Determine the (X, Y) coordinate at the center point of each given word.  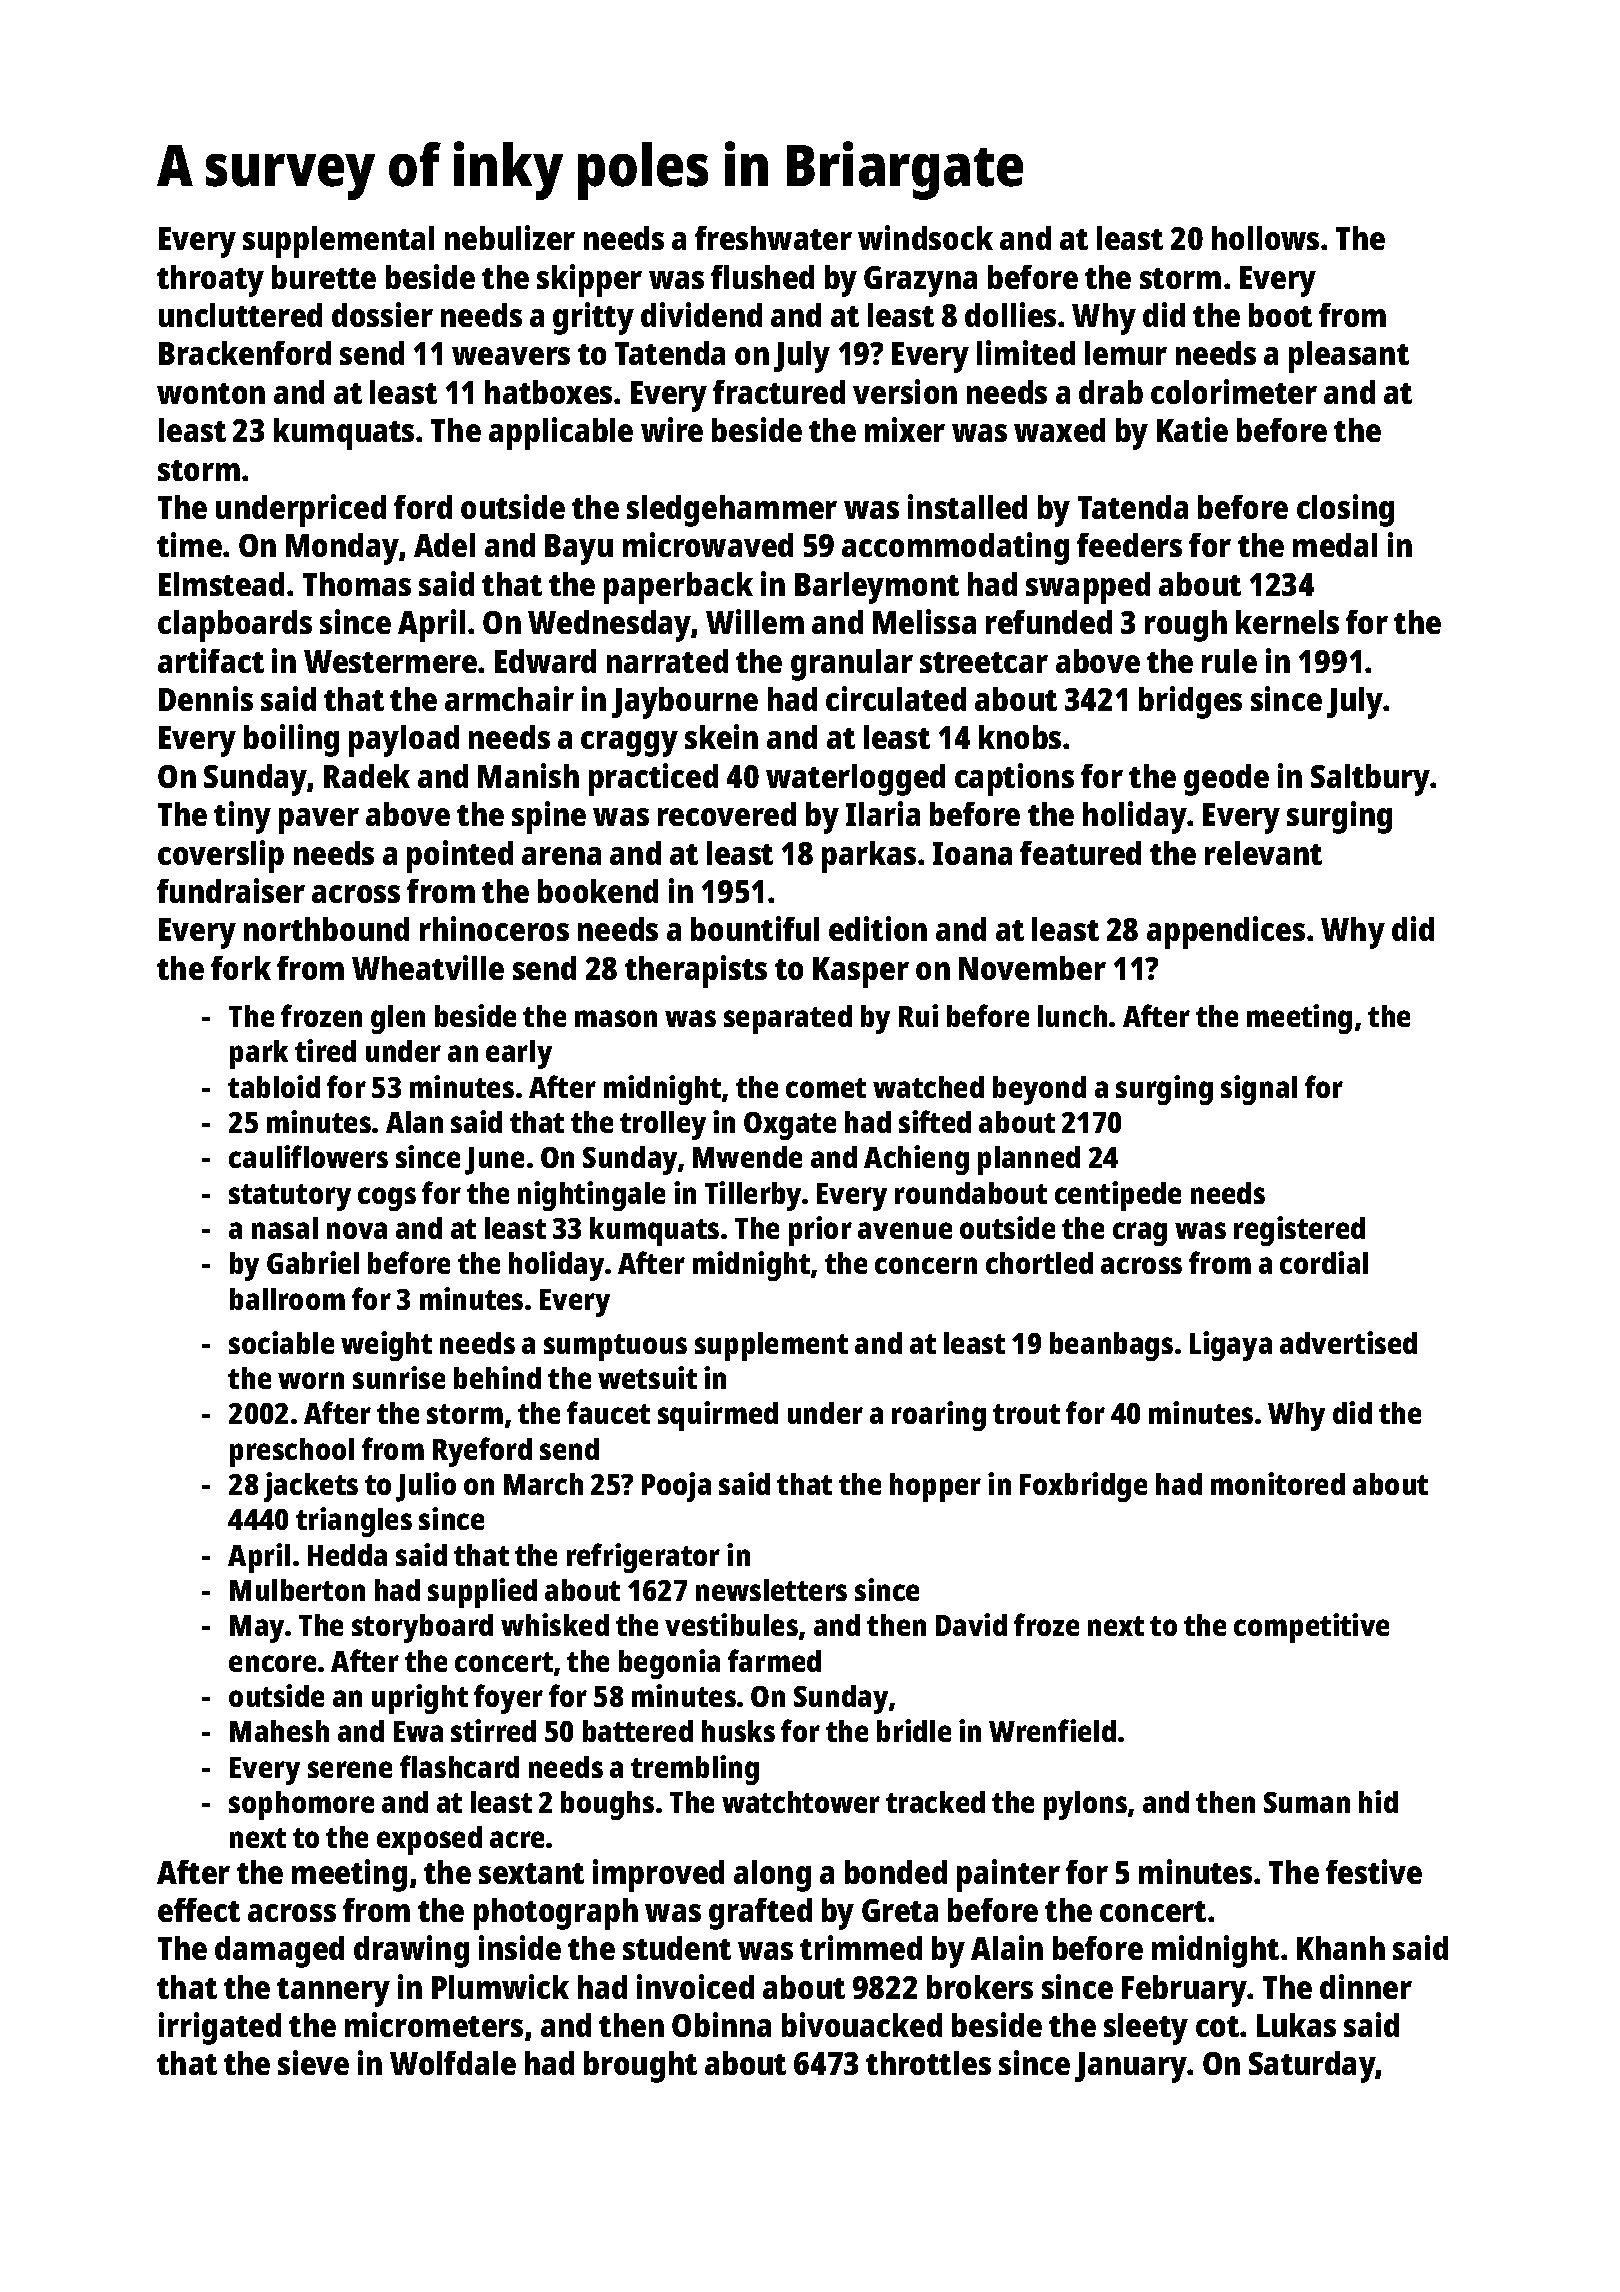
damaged (279, 1952)
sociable (281, 1342)
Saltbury (1371, 780)
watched (928, 1087)
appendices (1226, 932)
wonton (211, 393)
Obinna (721, 2024)
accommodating (955, 548)
